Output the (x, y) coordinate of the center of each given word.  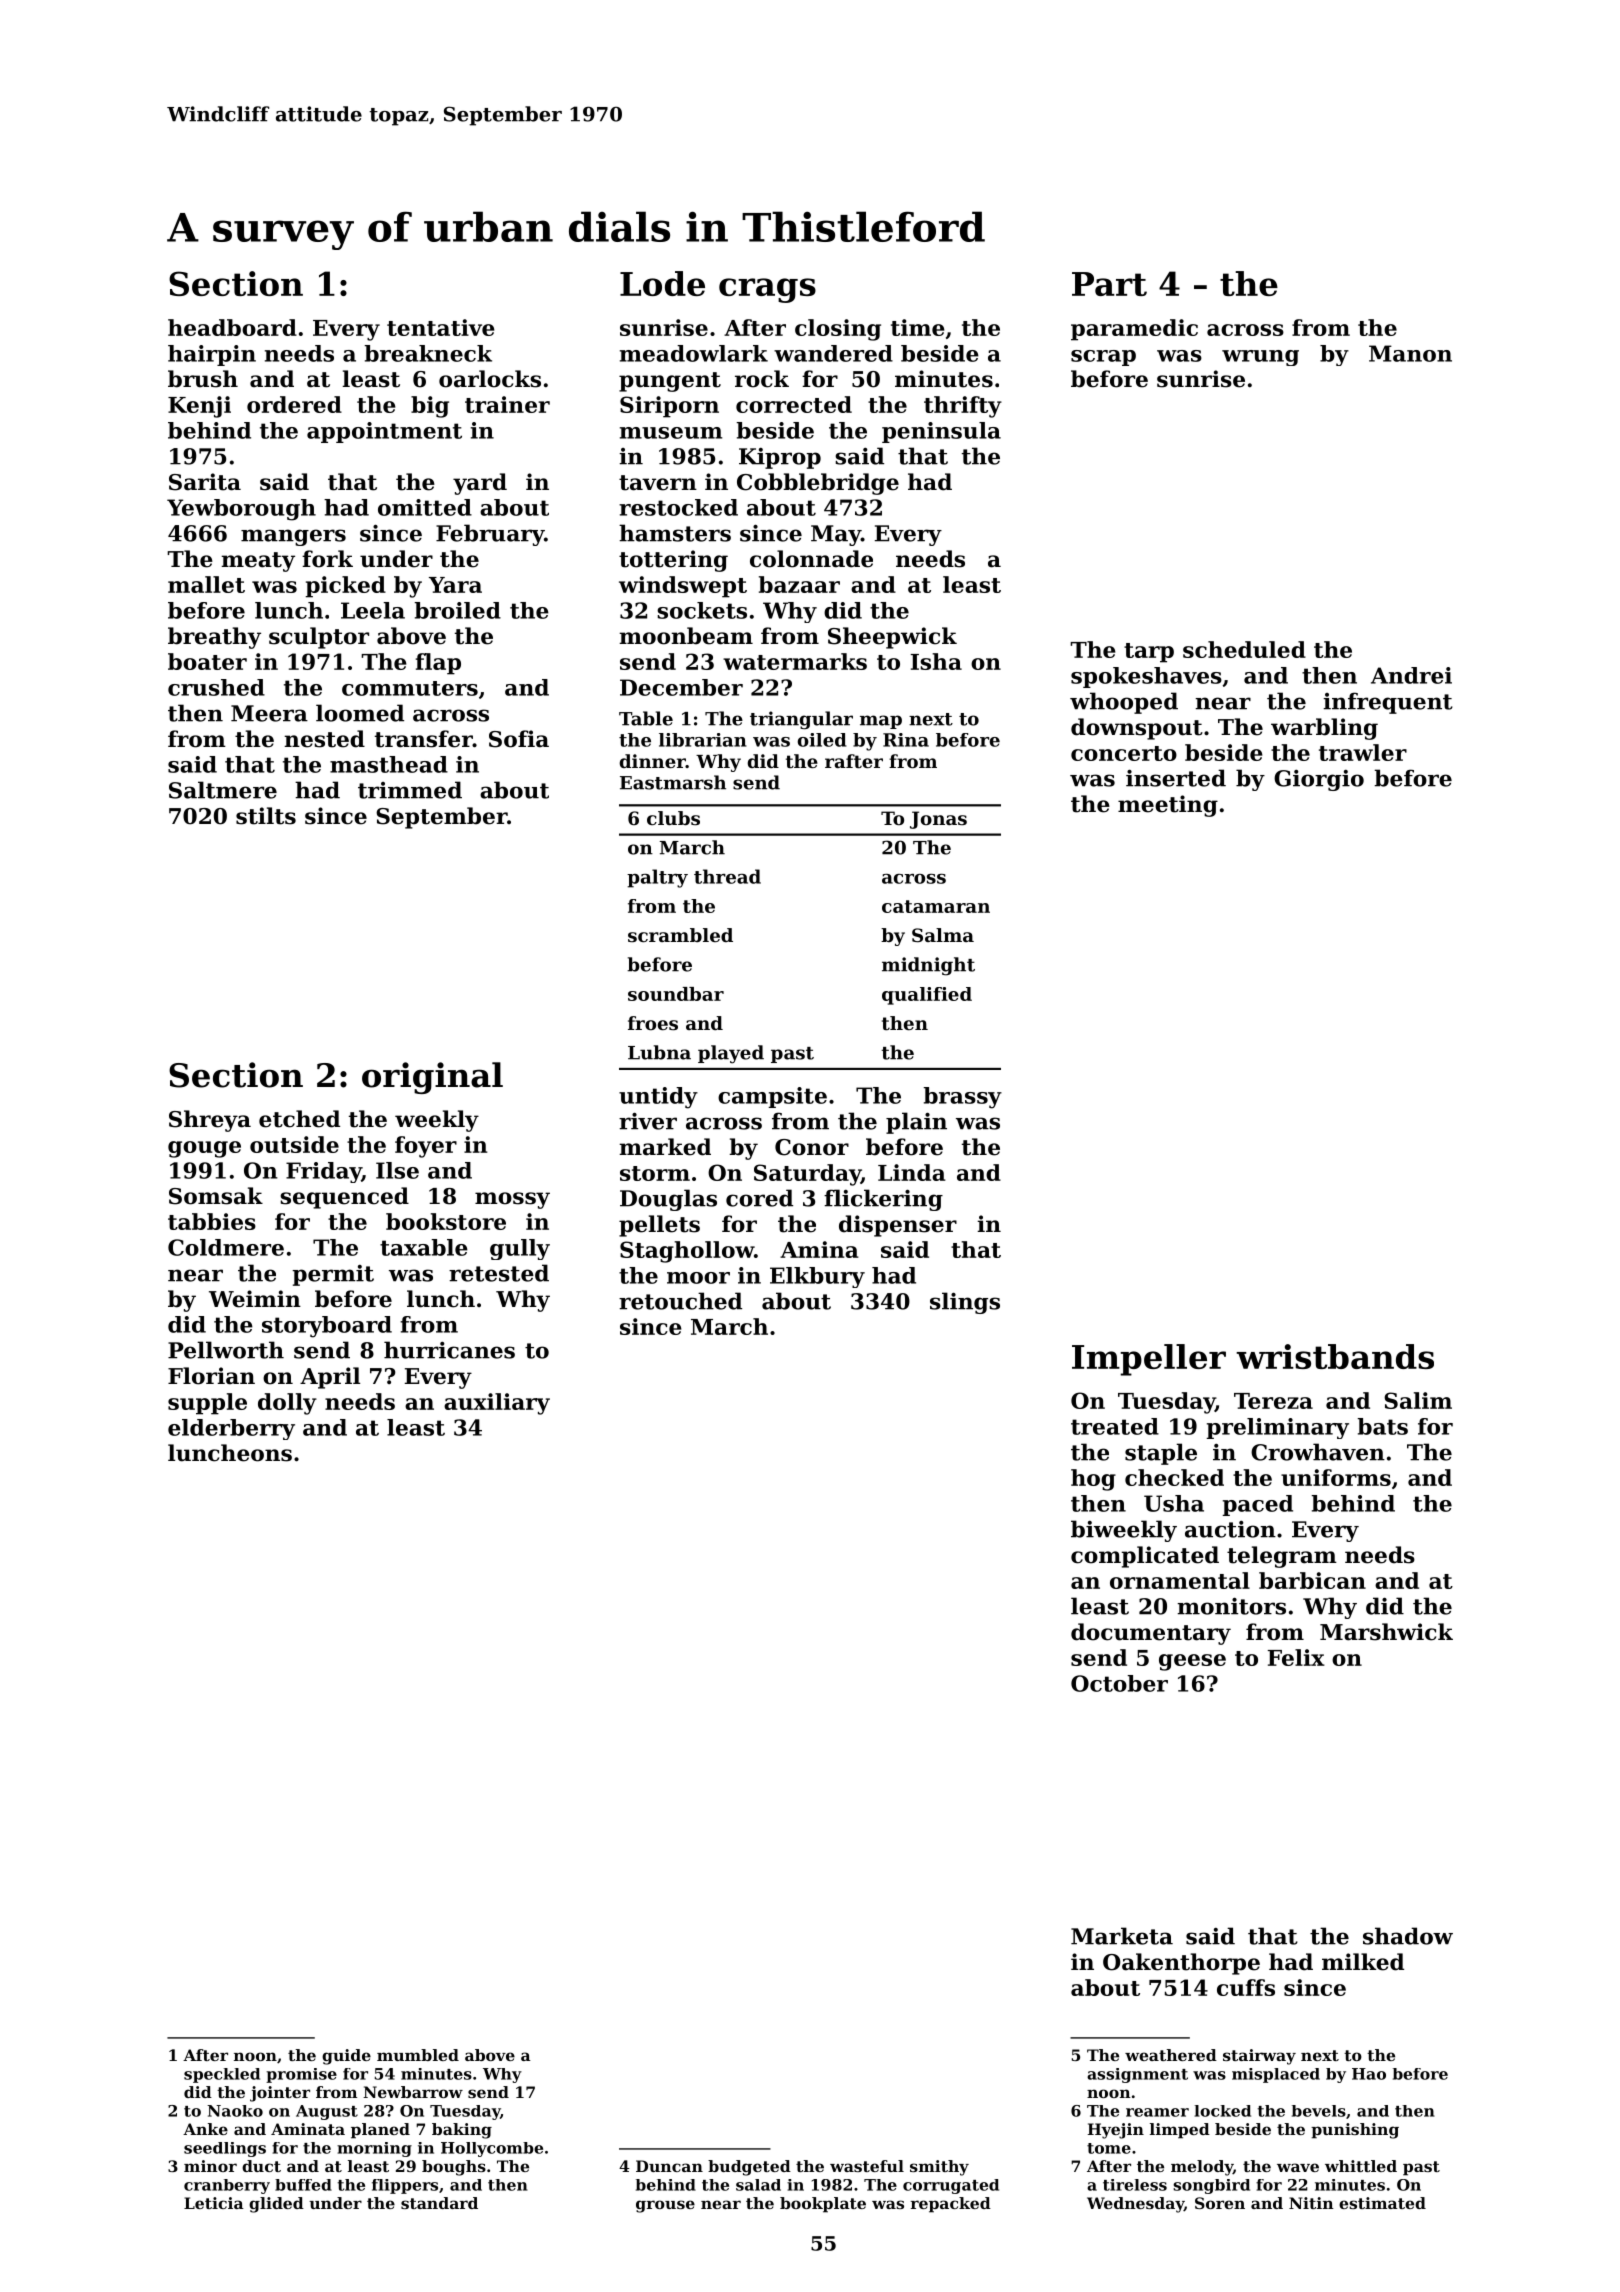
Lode (662, 283)
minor (210, 2166)
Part (1109, 284)
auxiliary (497, 1404)
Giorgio (1319, 780)
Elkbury (817, 1277)
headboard (232, 327)
